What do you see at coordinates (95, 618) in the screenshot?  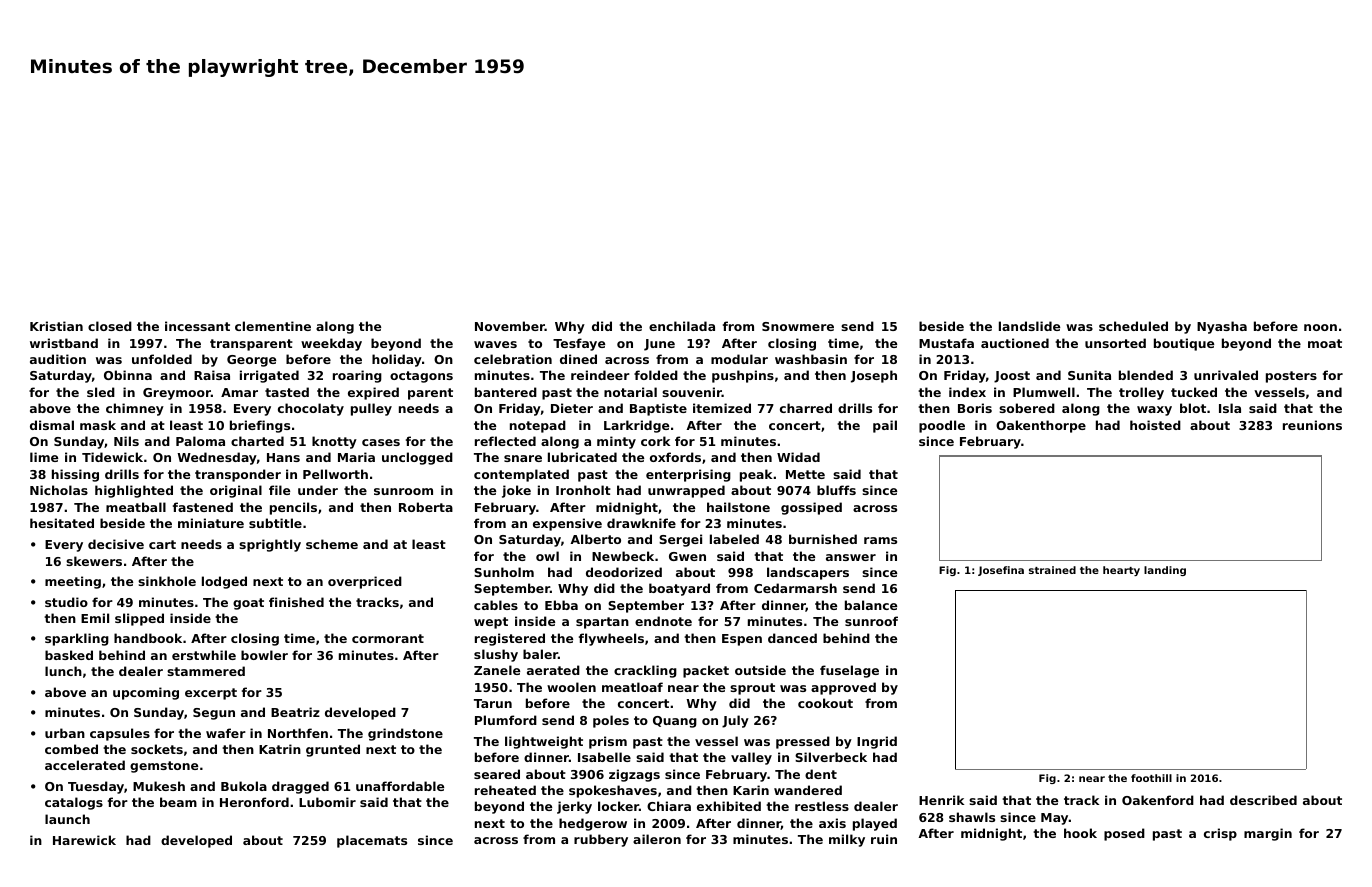 I see `Emil` at bounding box center [95, 618].
